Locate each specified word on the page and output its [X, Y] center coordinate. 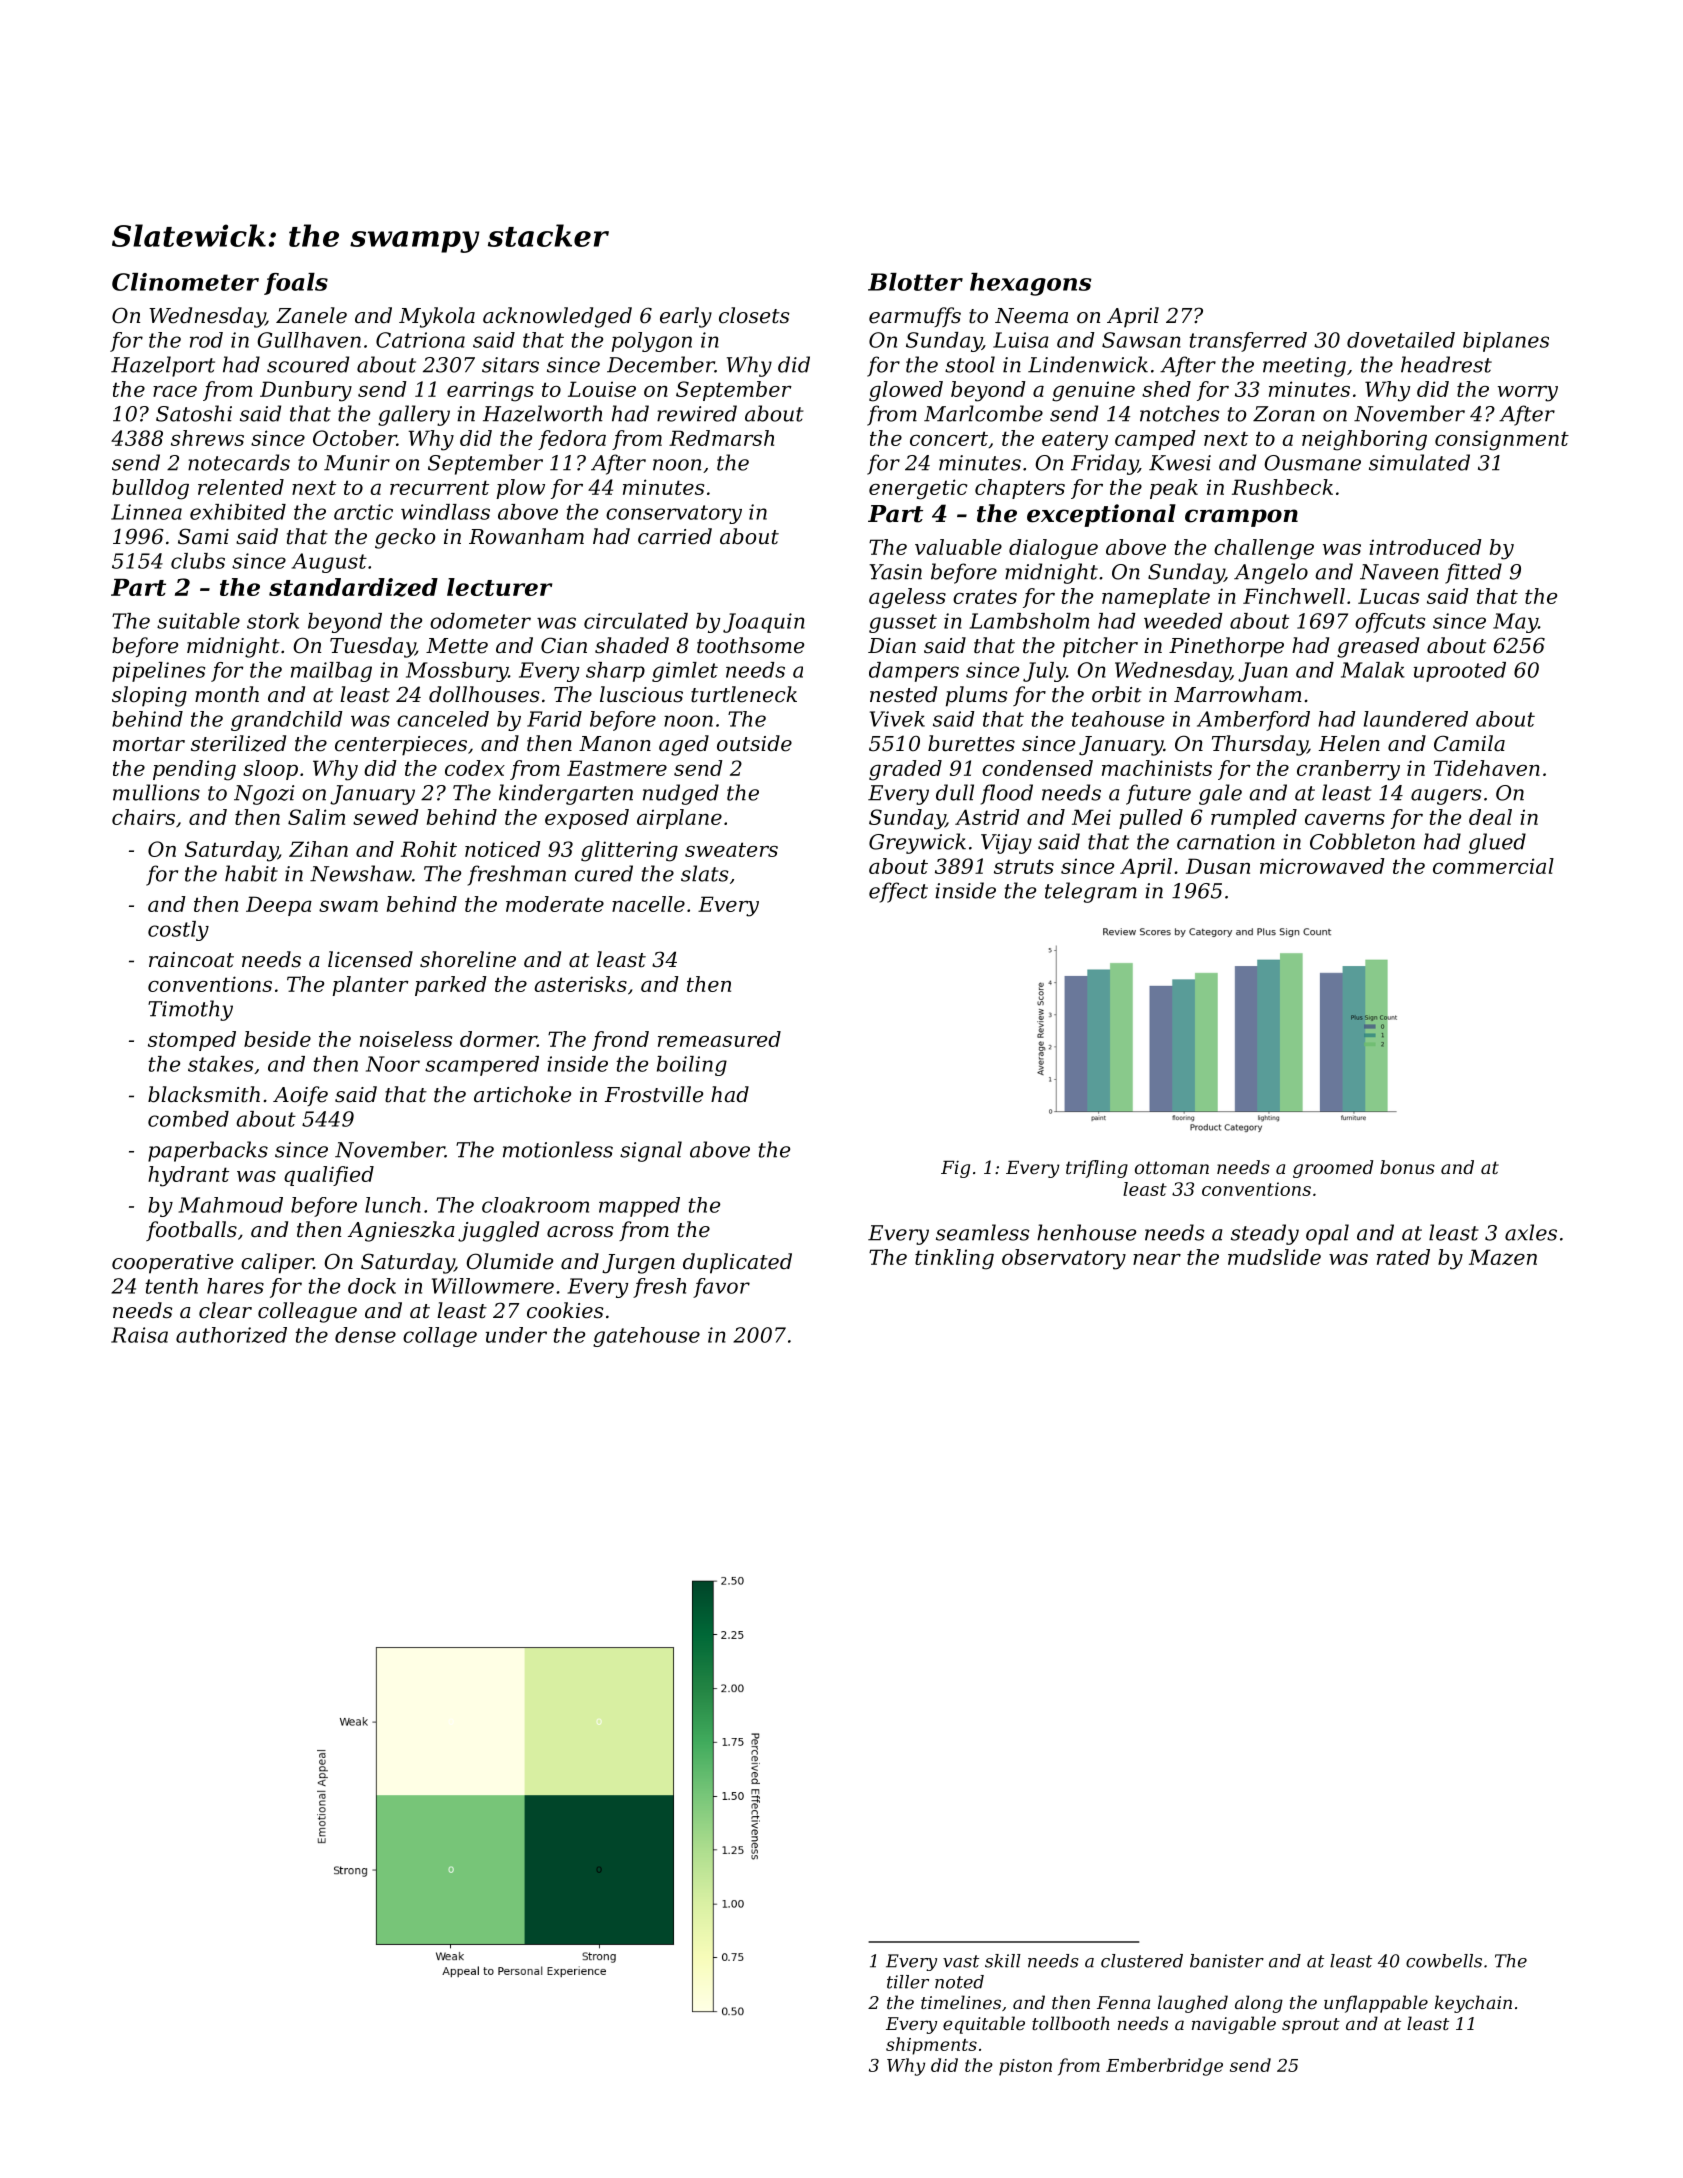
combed [188, 1119]
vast [961, 1961]
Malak [1373, 670]
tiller [908, 1982]
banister [1227, 1961]
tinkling [954, 1259]
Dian [892, 646]
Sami [203, 536]
